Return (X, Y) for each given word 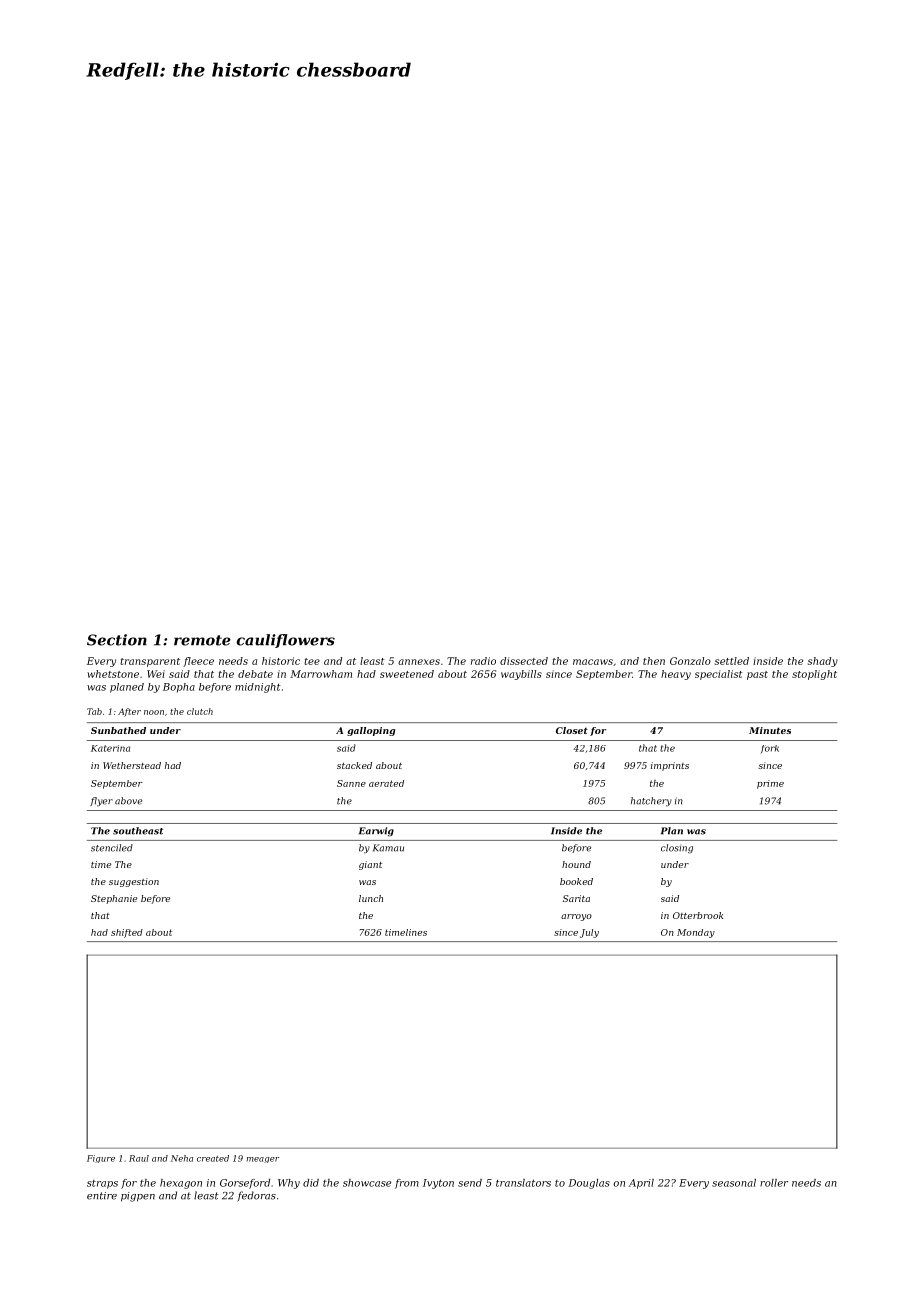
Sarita (576, 898)
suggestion (134, 882)
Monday (696, 933)
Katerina (110, 748)
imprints (670, 766)
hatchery (651, 802)
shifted (127, 933)
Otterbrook (698, 915)
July (589, 933)
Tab (94, 711)
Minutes (770, 730)
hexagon (181, 1184)
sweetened (407, 674)
